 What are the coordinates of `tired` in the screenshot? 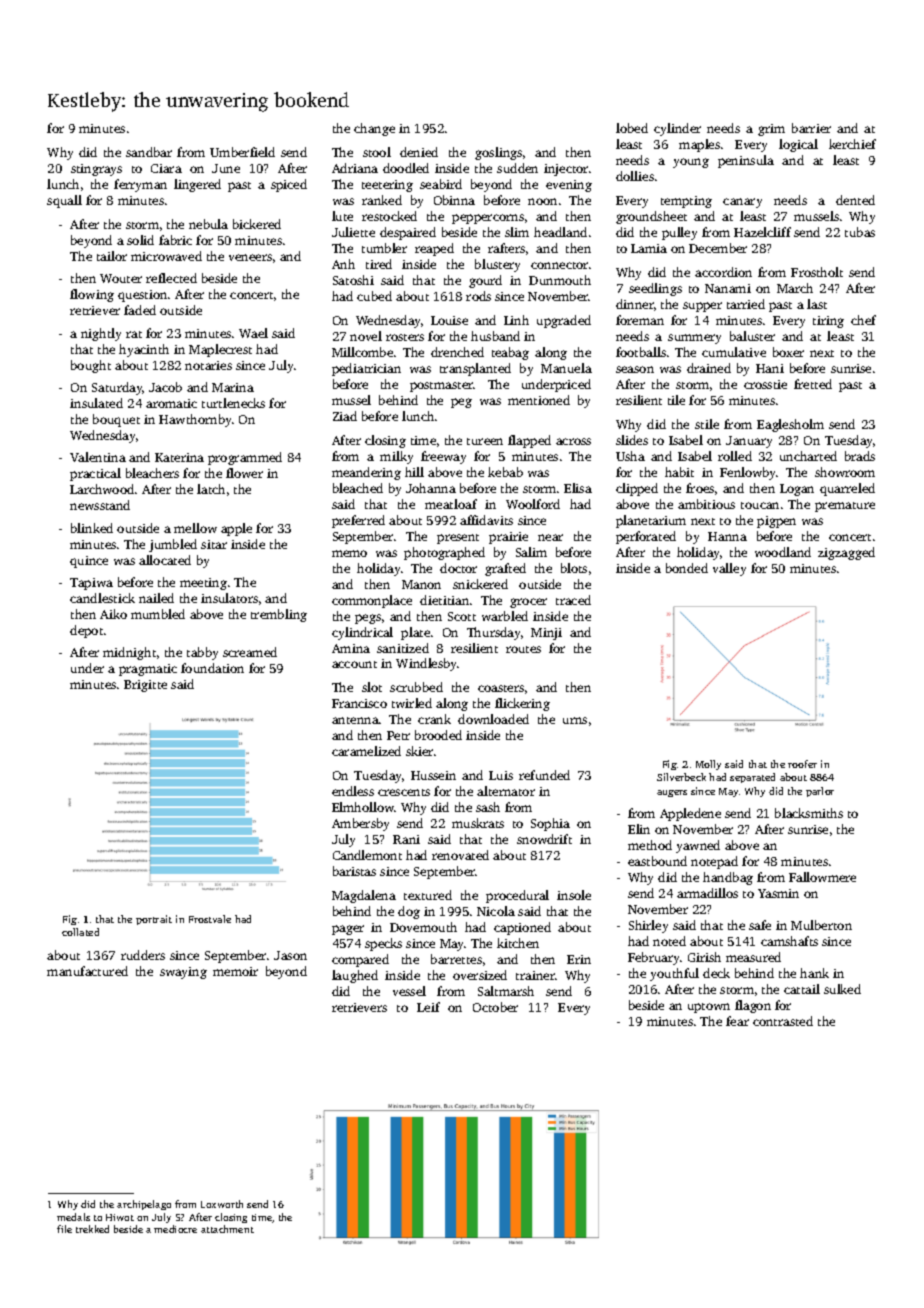 It's located at (379, 264).
